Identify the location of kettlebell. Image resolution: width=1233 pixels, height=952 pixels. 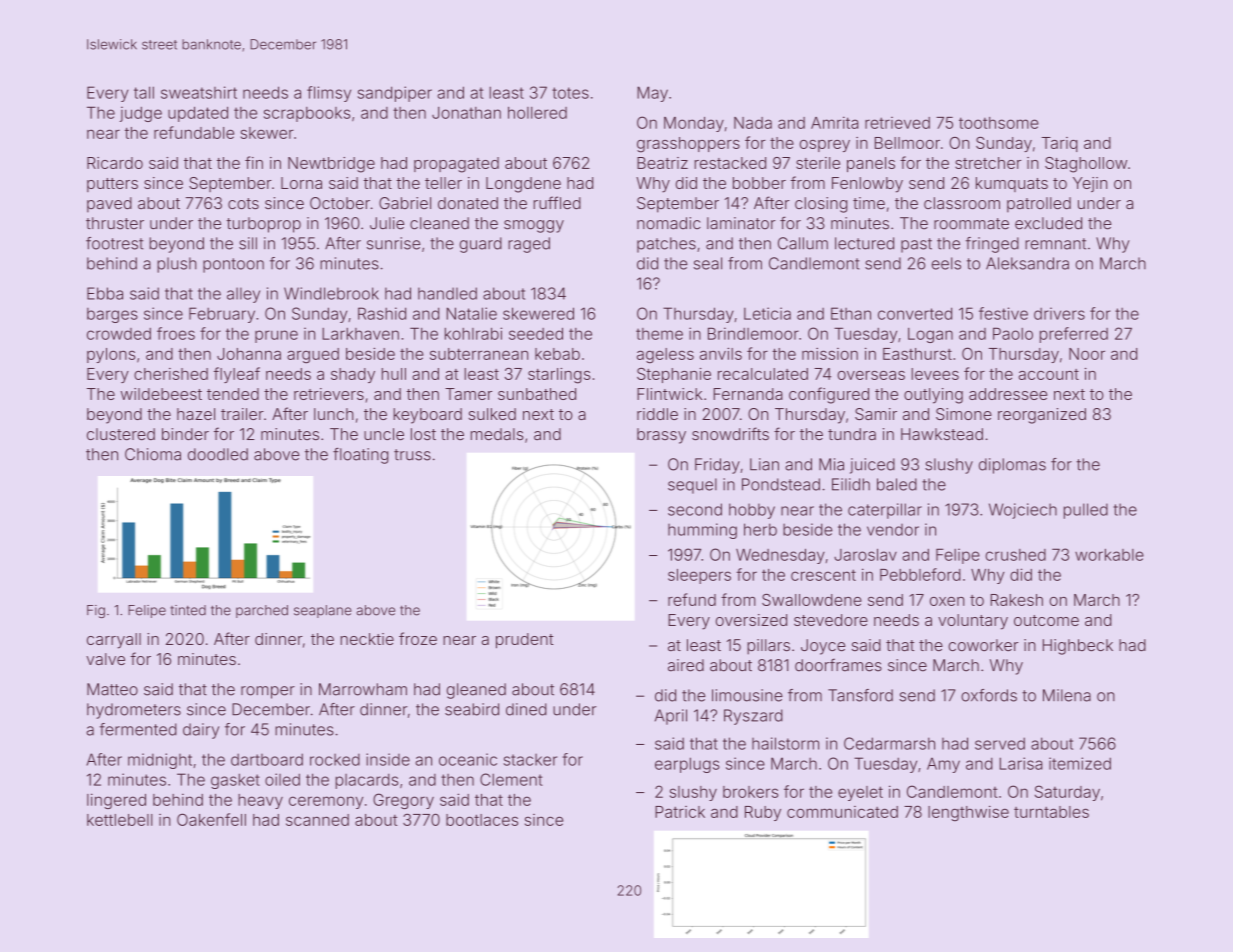
(120, 820).
